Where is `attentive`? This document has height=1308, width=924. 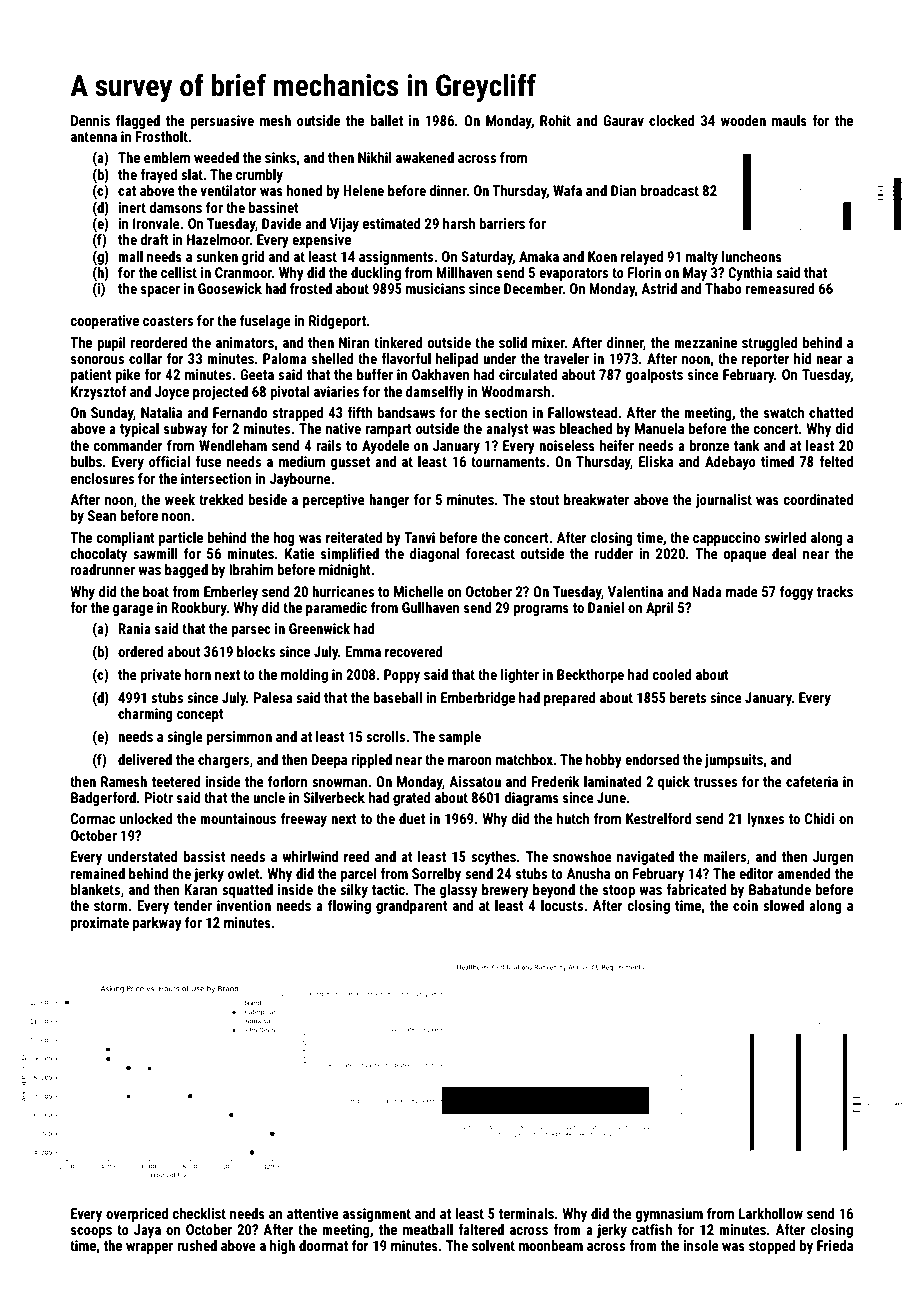
attentive is located at coordinates (313, 1213).
